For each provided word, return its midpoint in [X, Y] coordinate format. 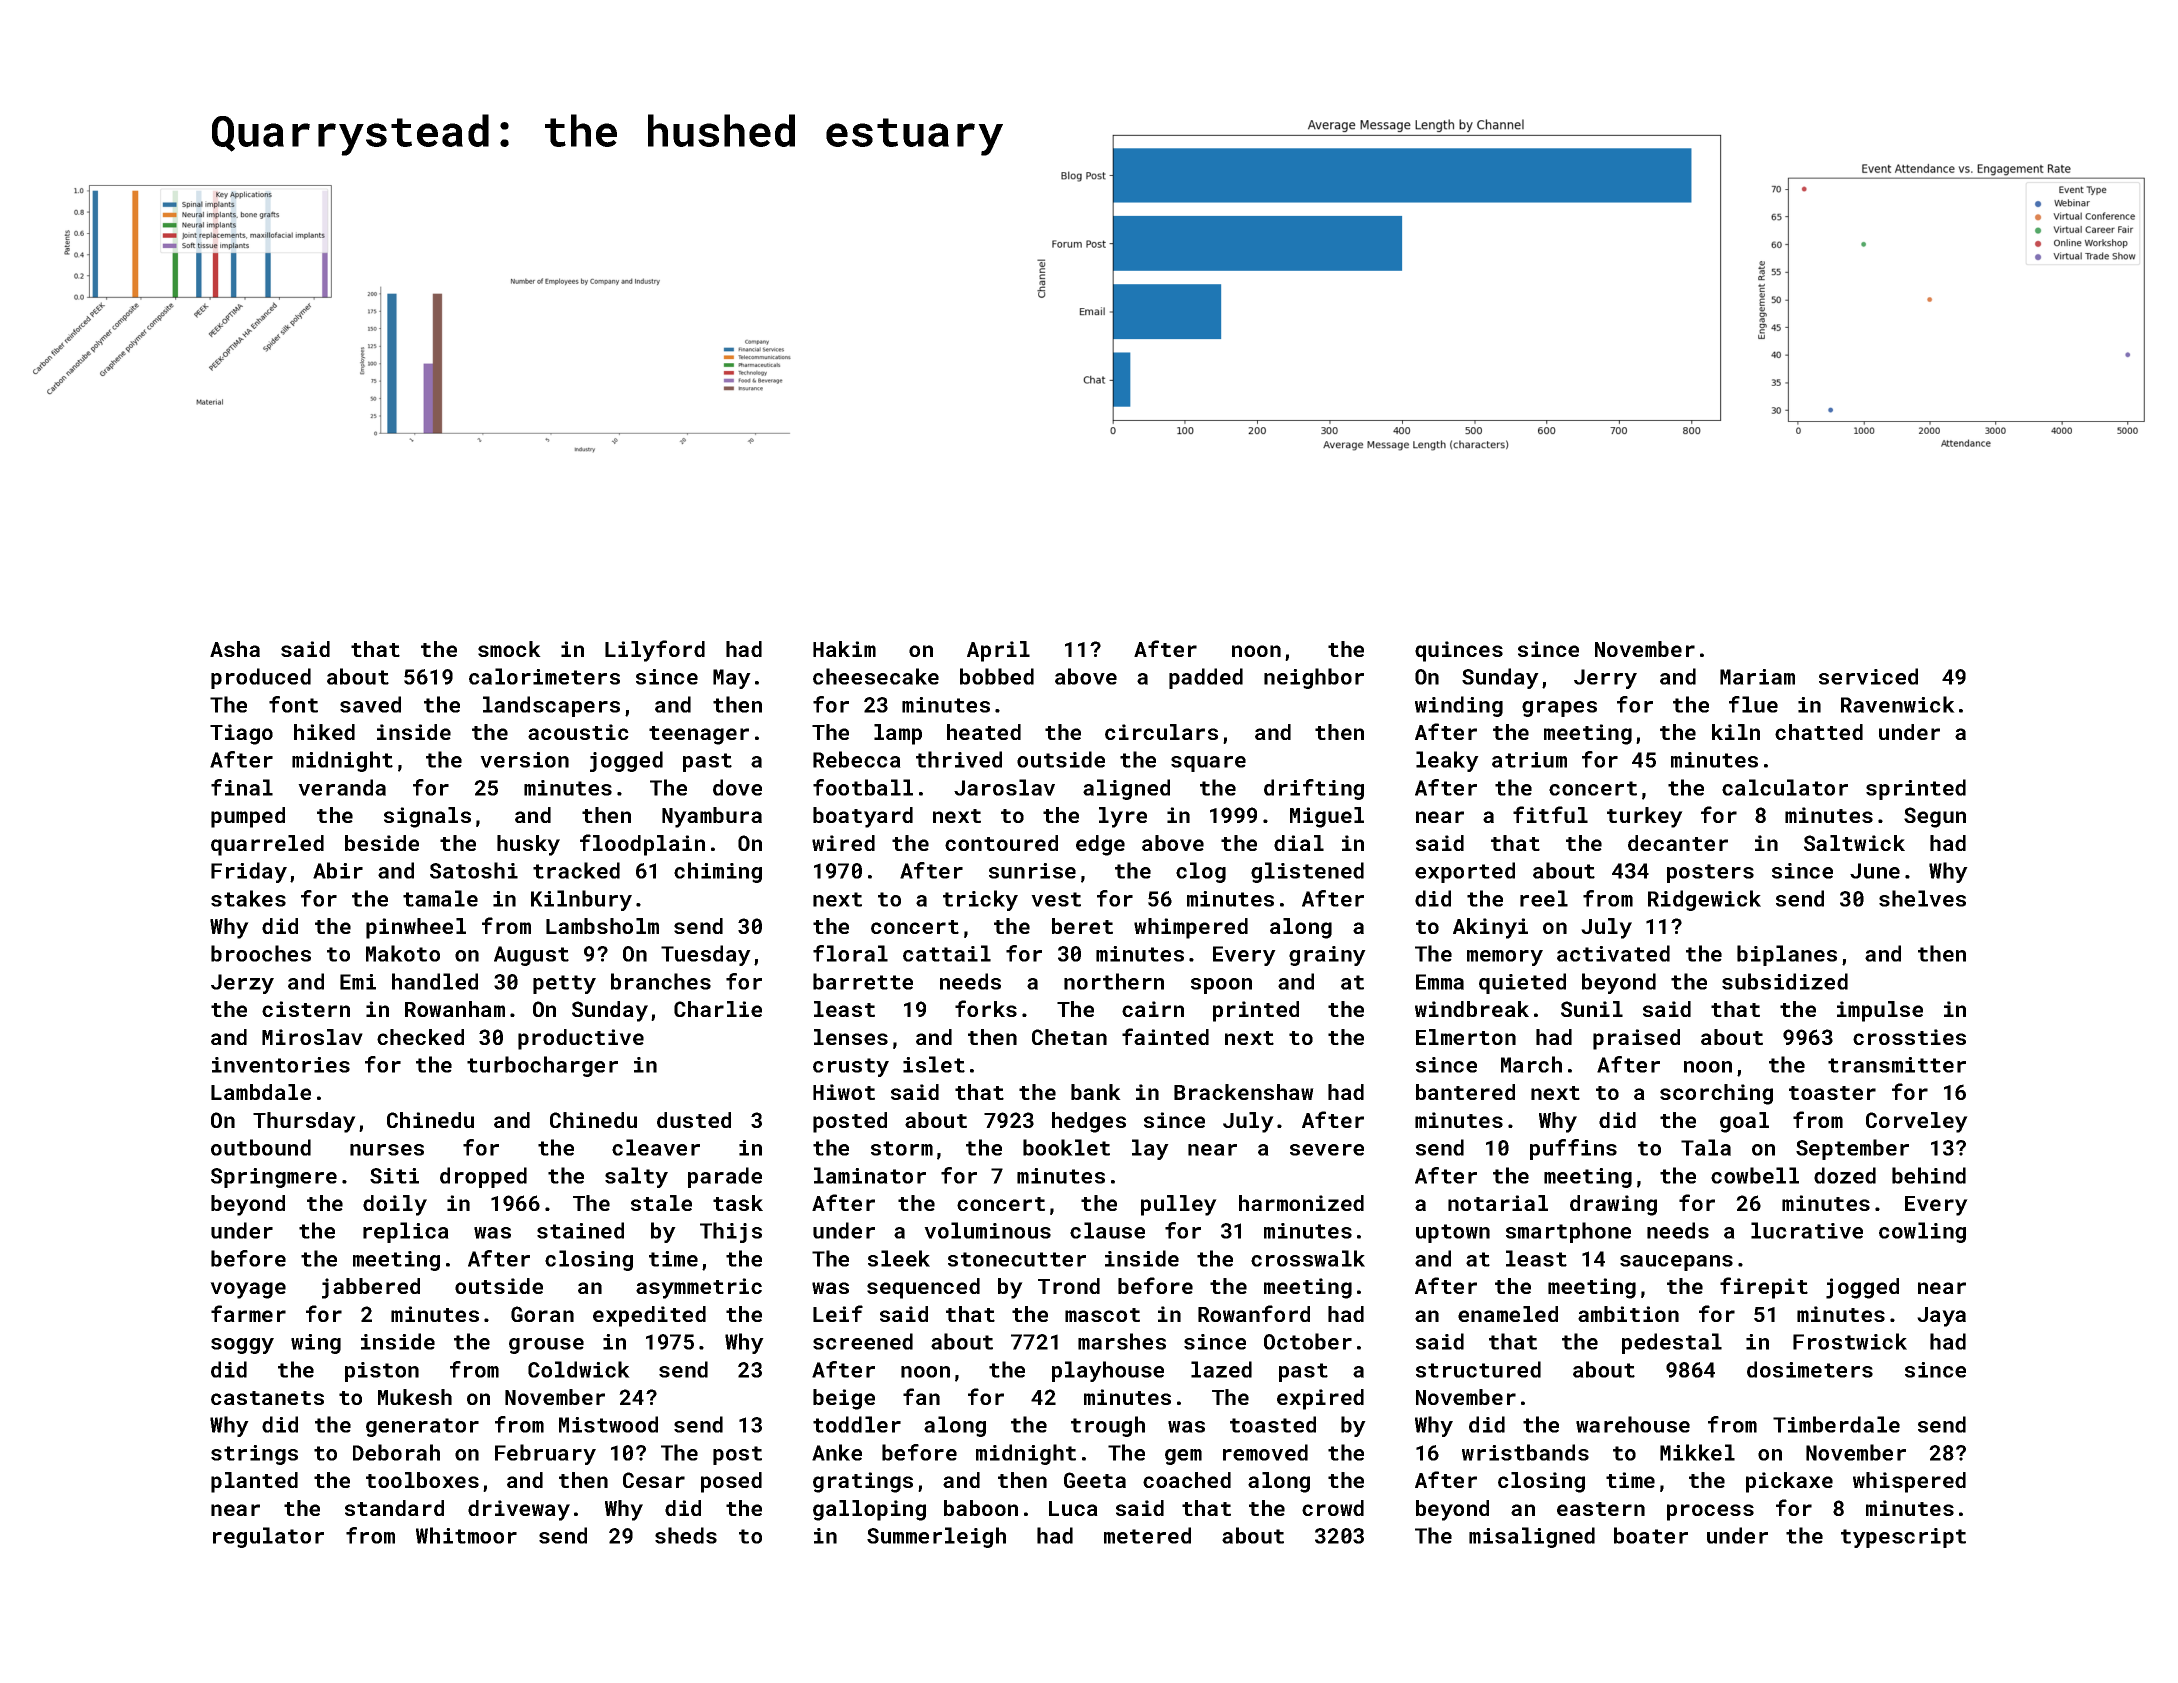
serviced [1868, 676]
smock [509, 649]
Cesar [654, 1480]
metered [1147, 1535]
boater [1651, 1535]
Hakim [844, 649]
